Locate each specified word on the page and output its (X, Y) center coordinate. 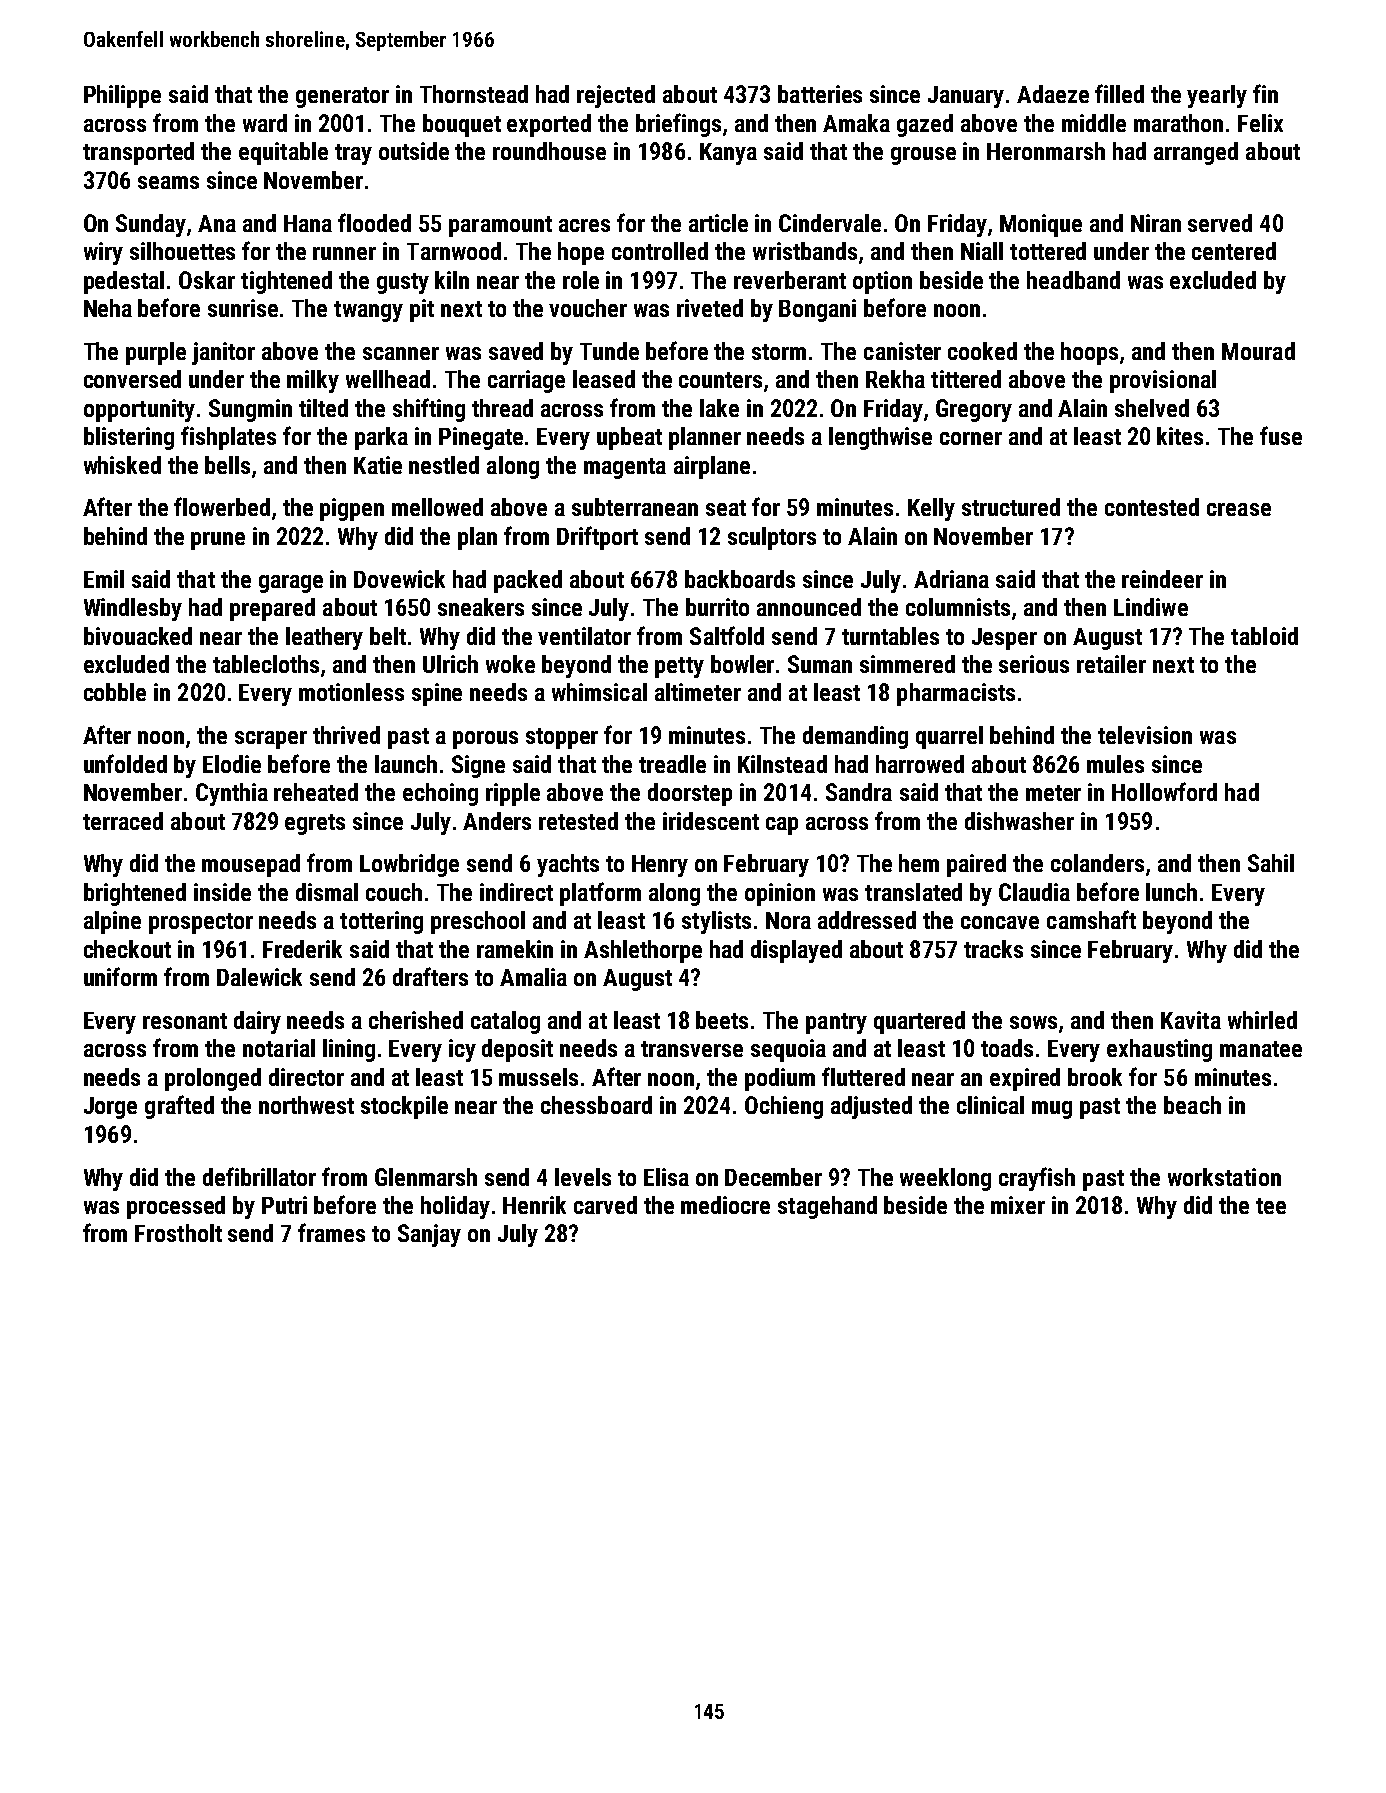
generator (342, 97)
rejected (616, 96)
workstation (1224, 1177)
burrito (717, 607)
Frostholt (178, 1233)
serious (1034, 664)
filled (1119, 93)
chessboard (596, 1105)
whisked (122, 465)
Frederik (302, 949)
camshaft (1091, 919)
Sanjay (429, 1235)
